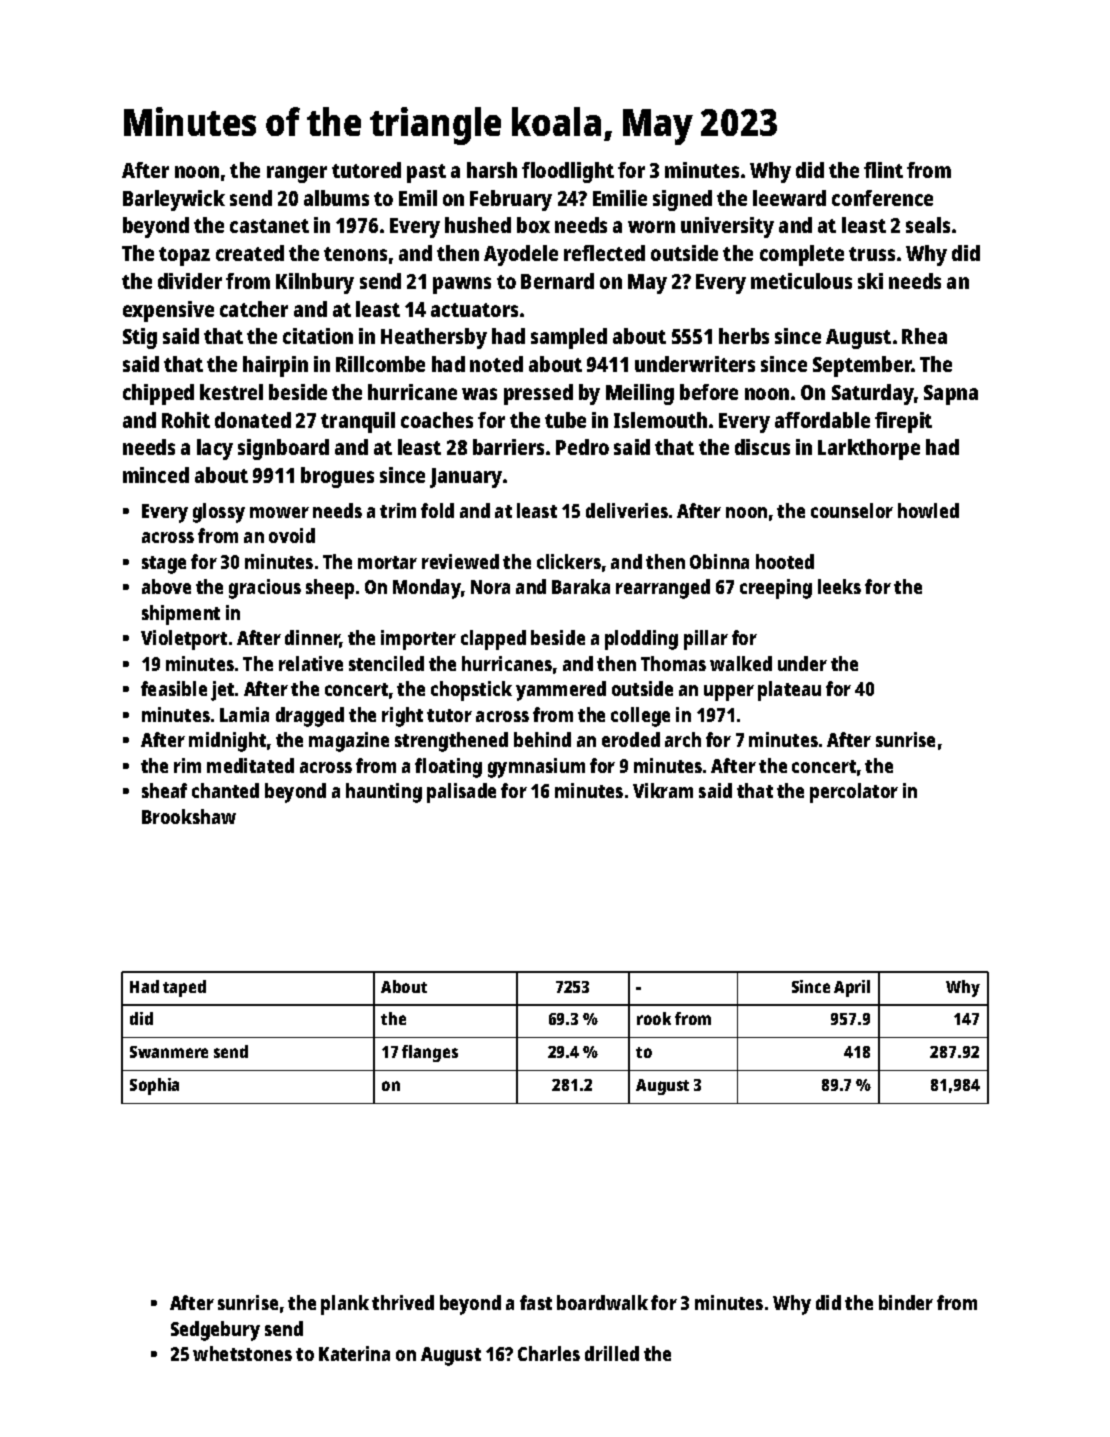 The height and width of the document is (1437, 1110). Describe the element at coordinates (883, 170) in the document. I see `flint` at that location.
